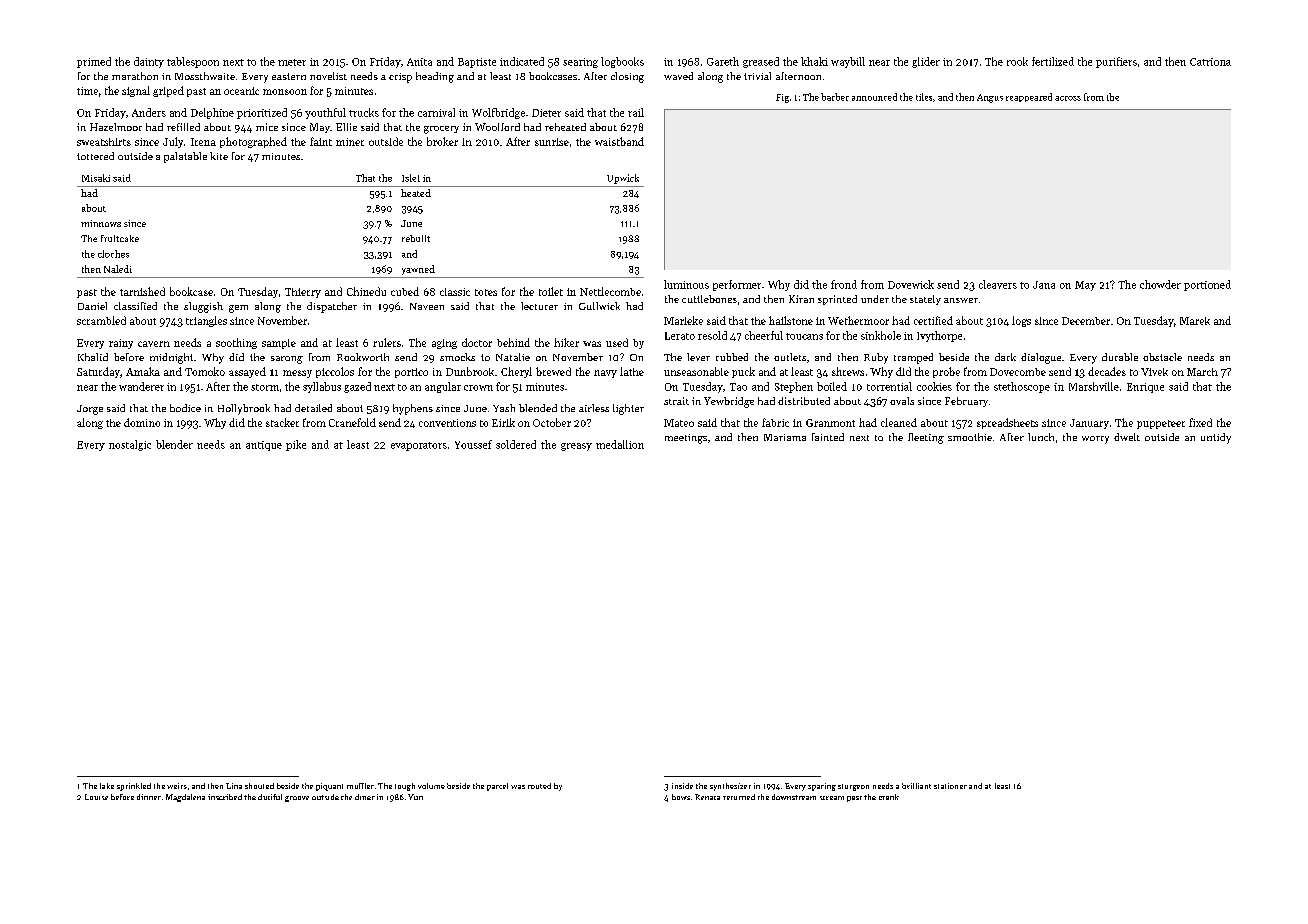 This document has height=924, width=1308. I want to click on Angus, so click(990, 98).
